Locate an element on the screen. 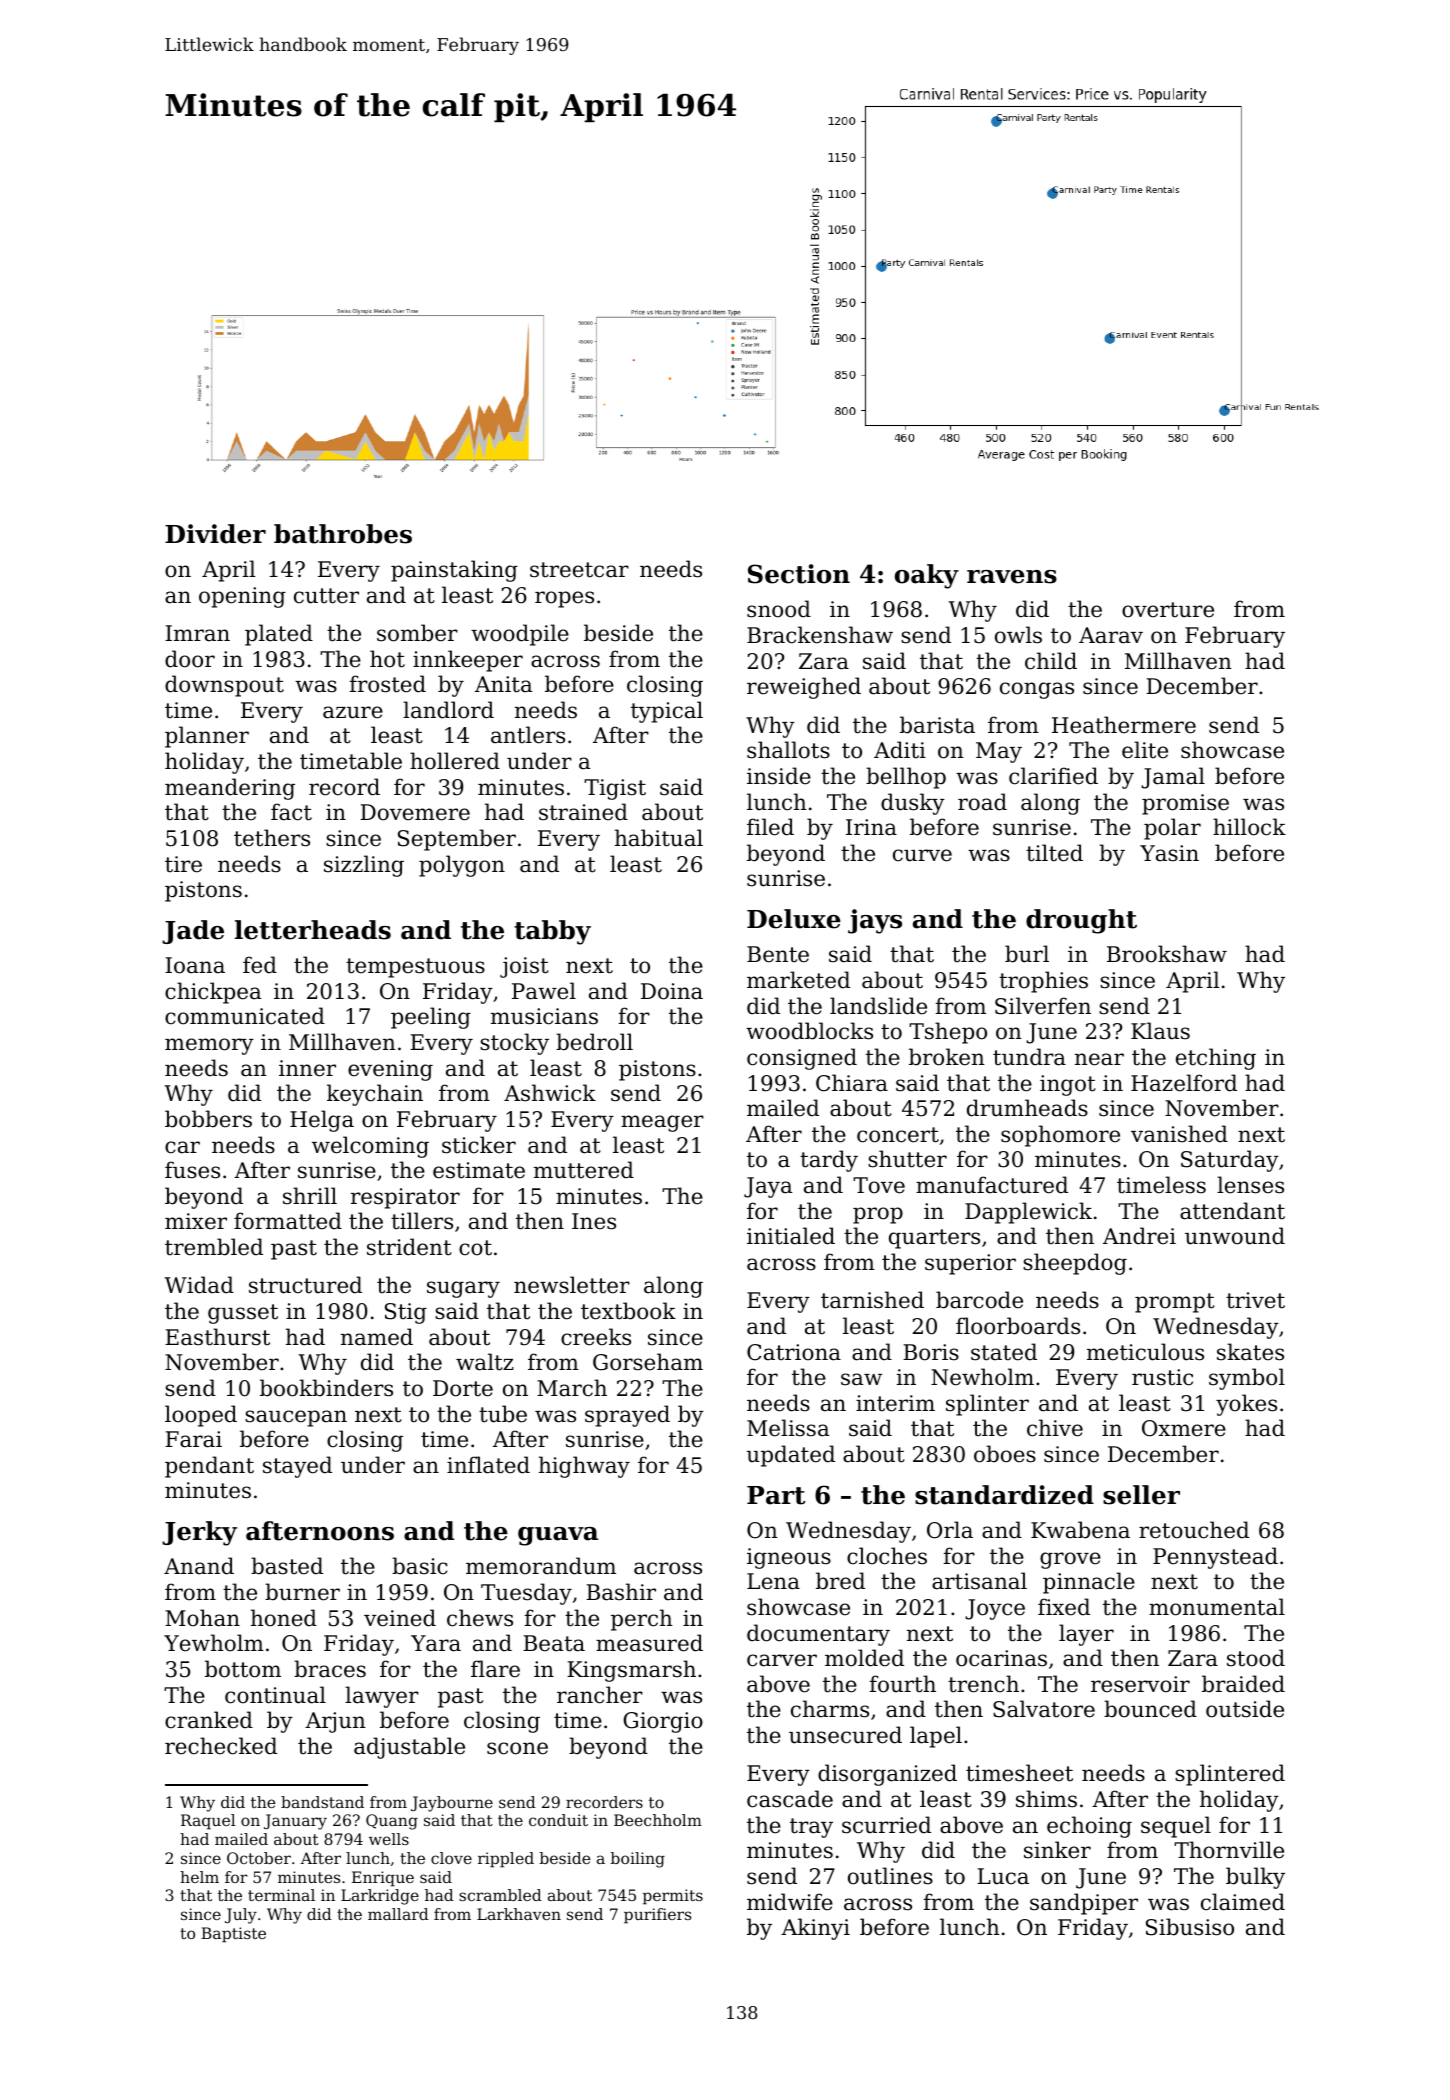 This screenshot has width=1450, height=2100. Mohan is located at coordinates (202, 1618).
